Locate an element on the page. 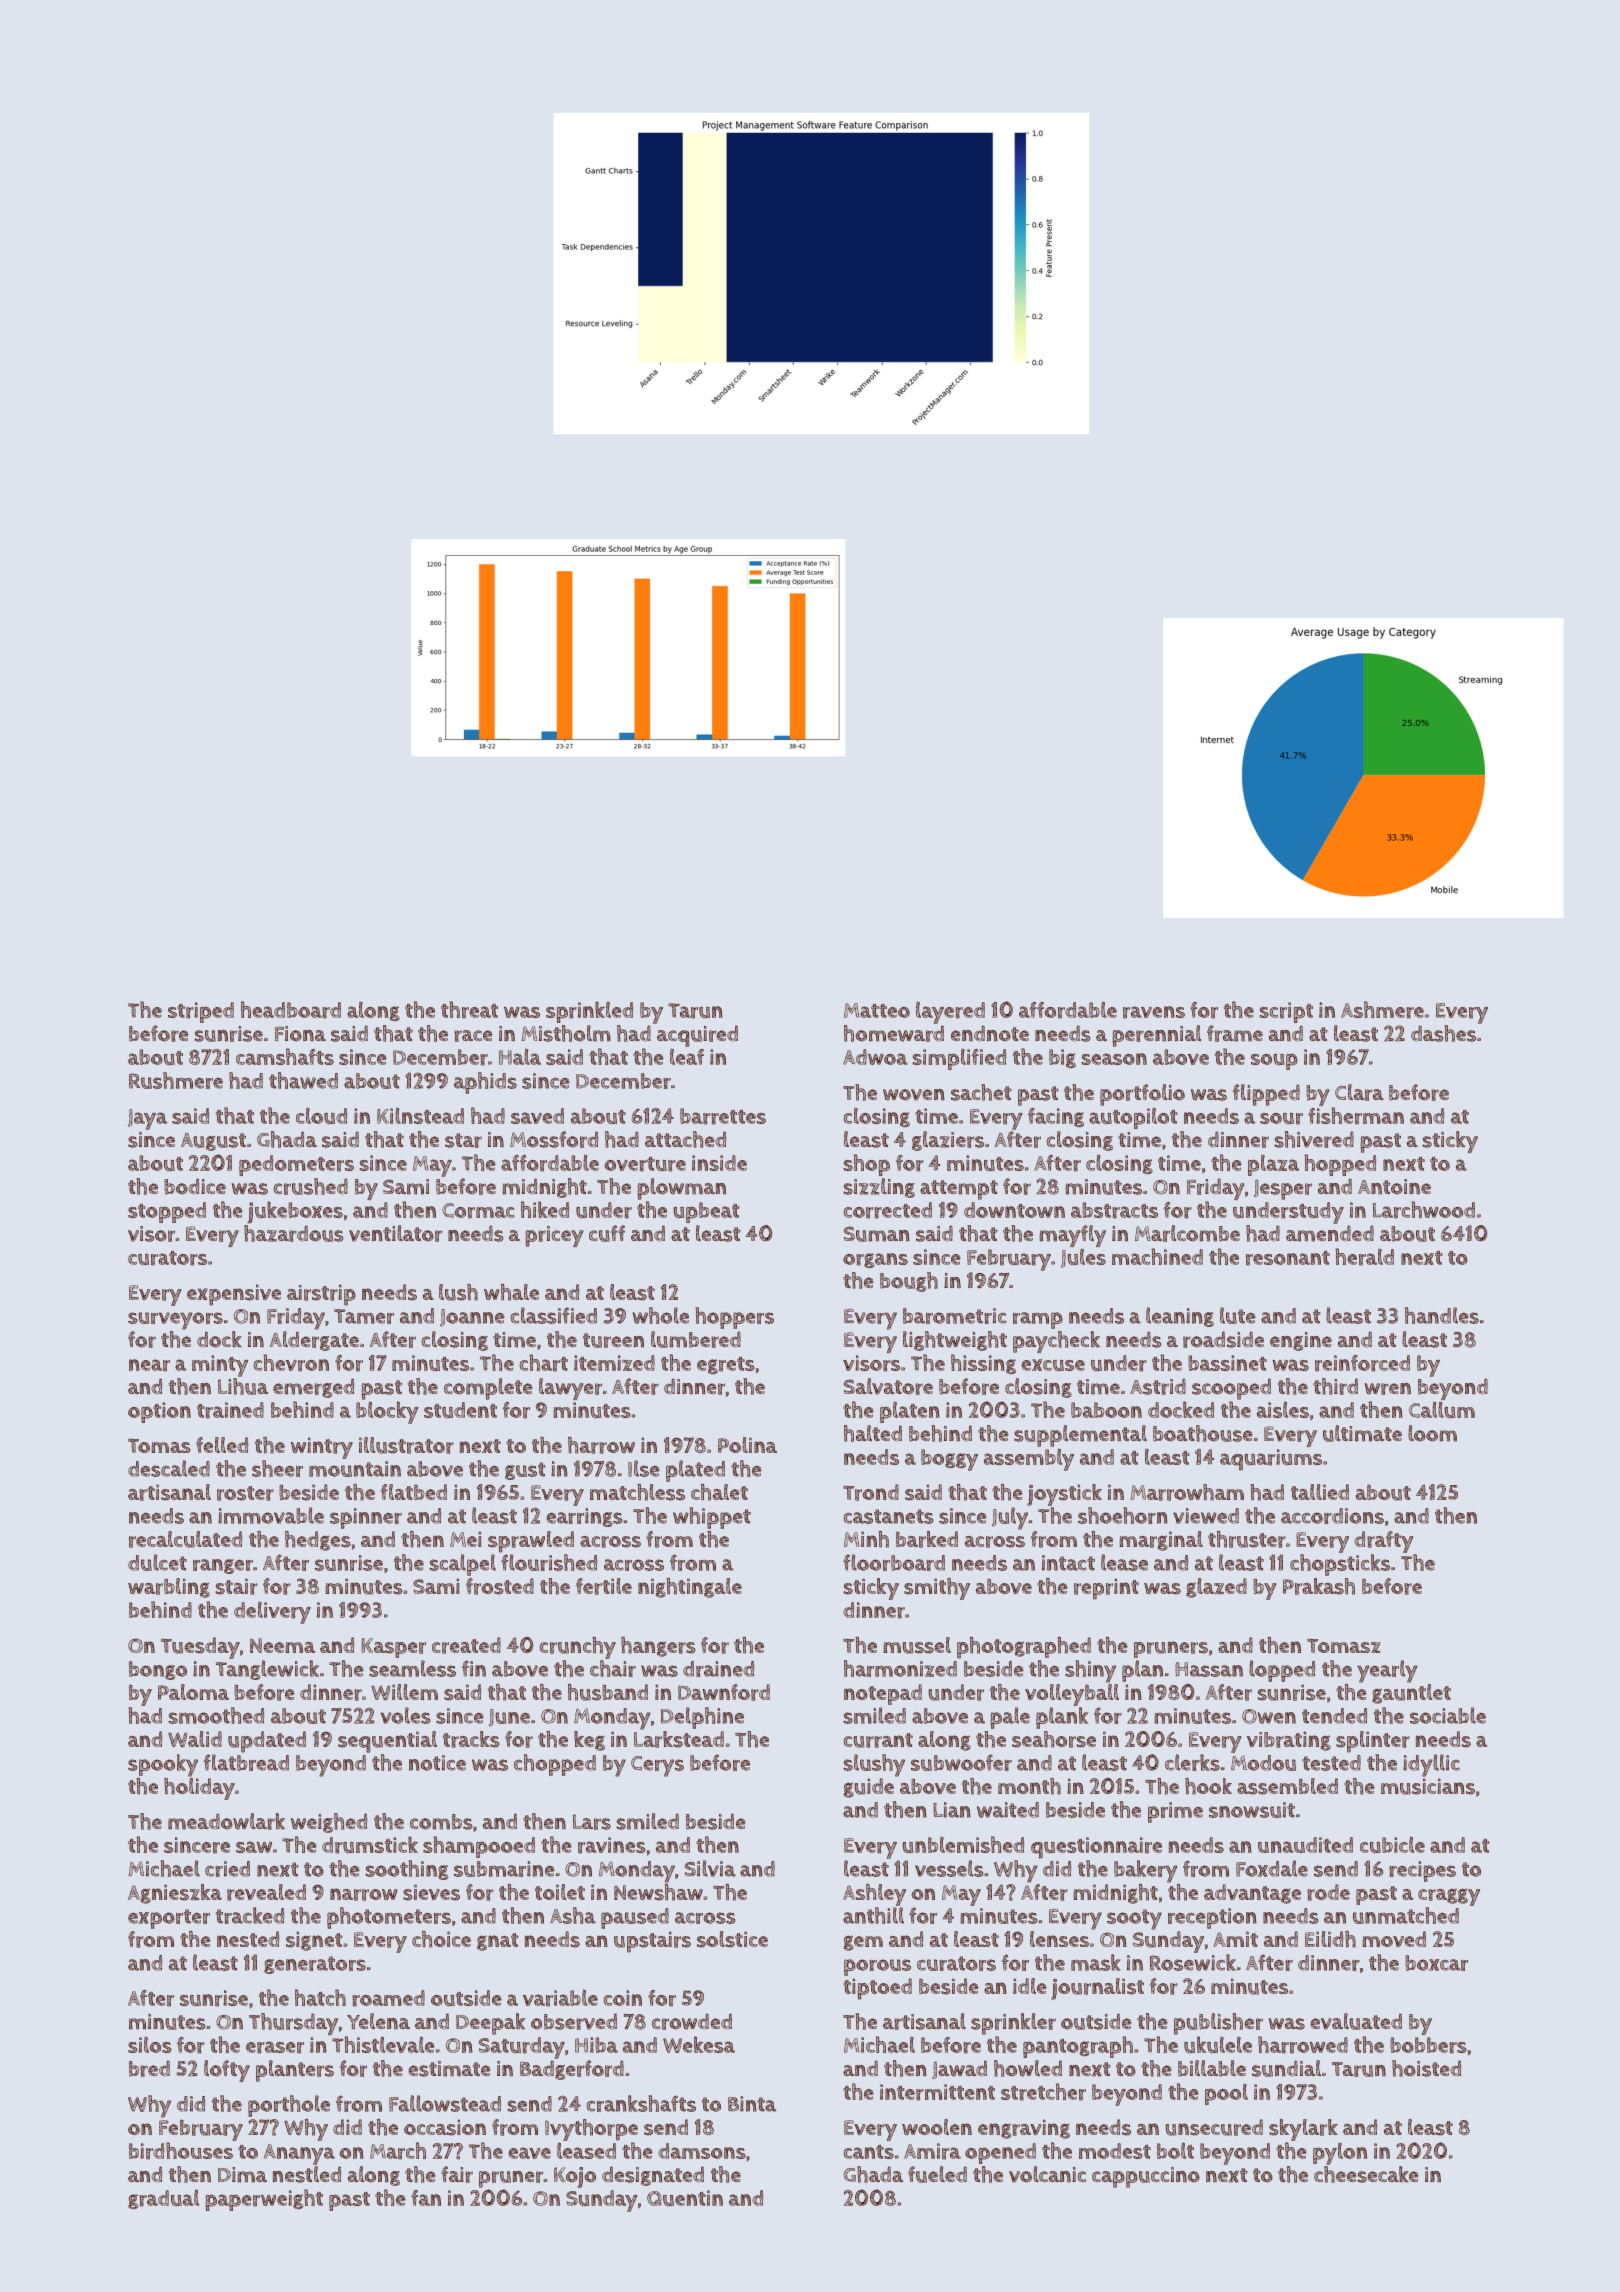 Image resolution: width=1620 pixels, height=2292 pixels. publisher is located at coordinates (1218, 2024).
